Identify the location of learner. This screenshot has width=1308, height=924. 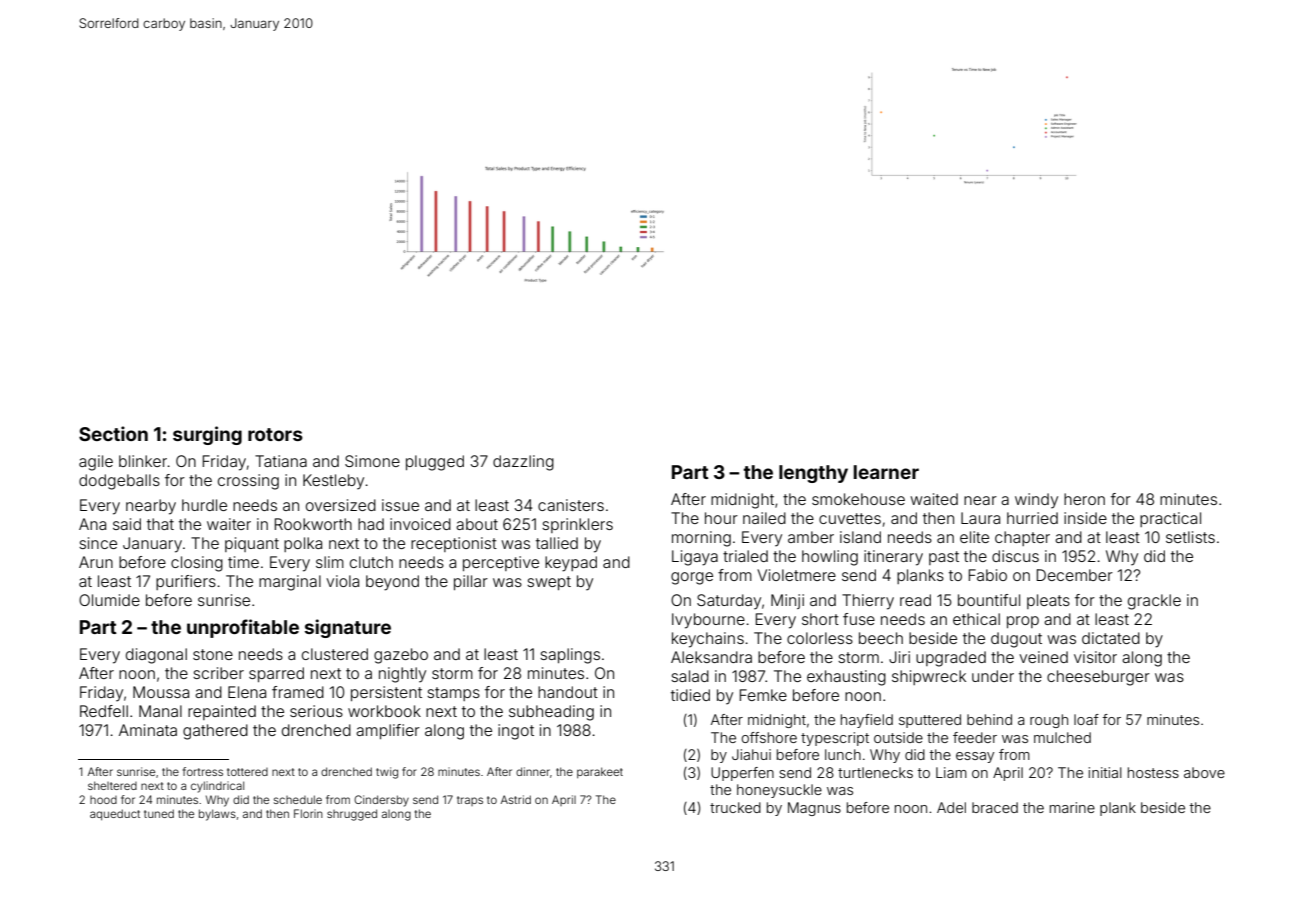
(886, 472).
